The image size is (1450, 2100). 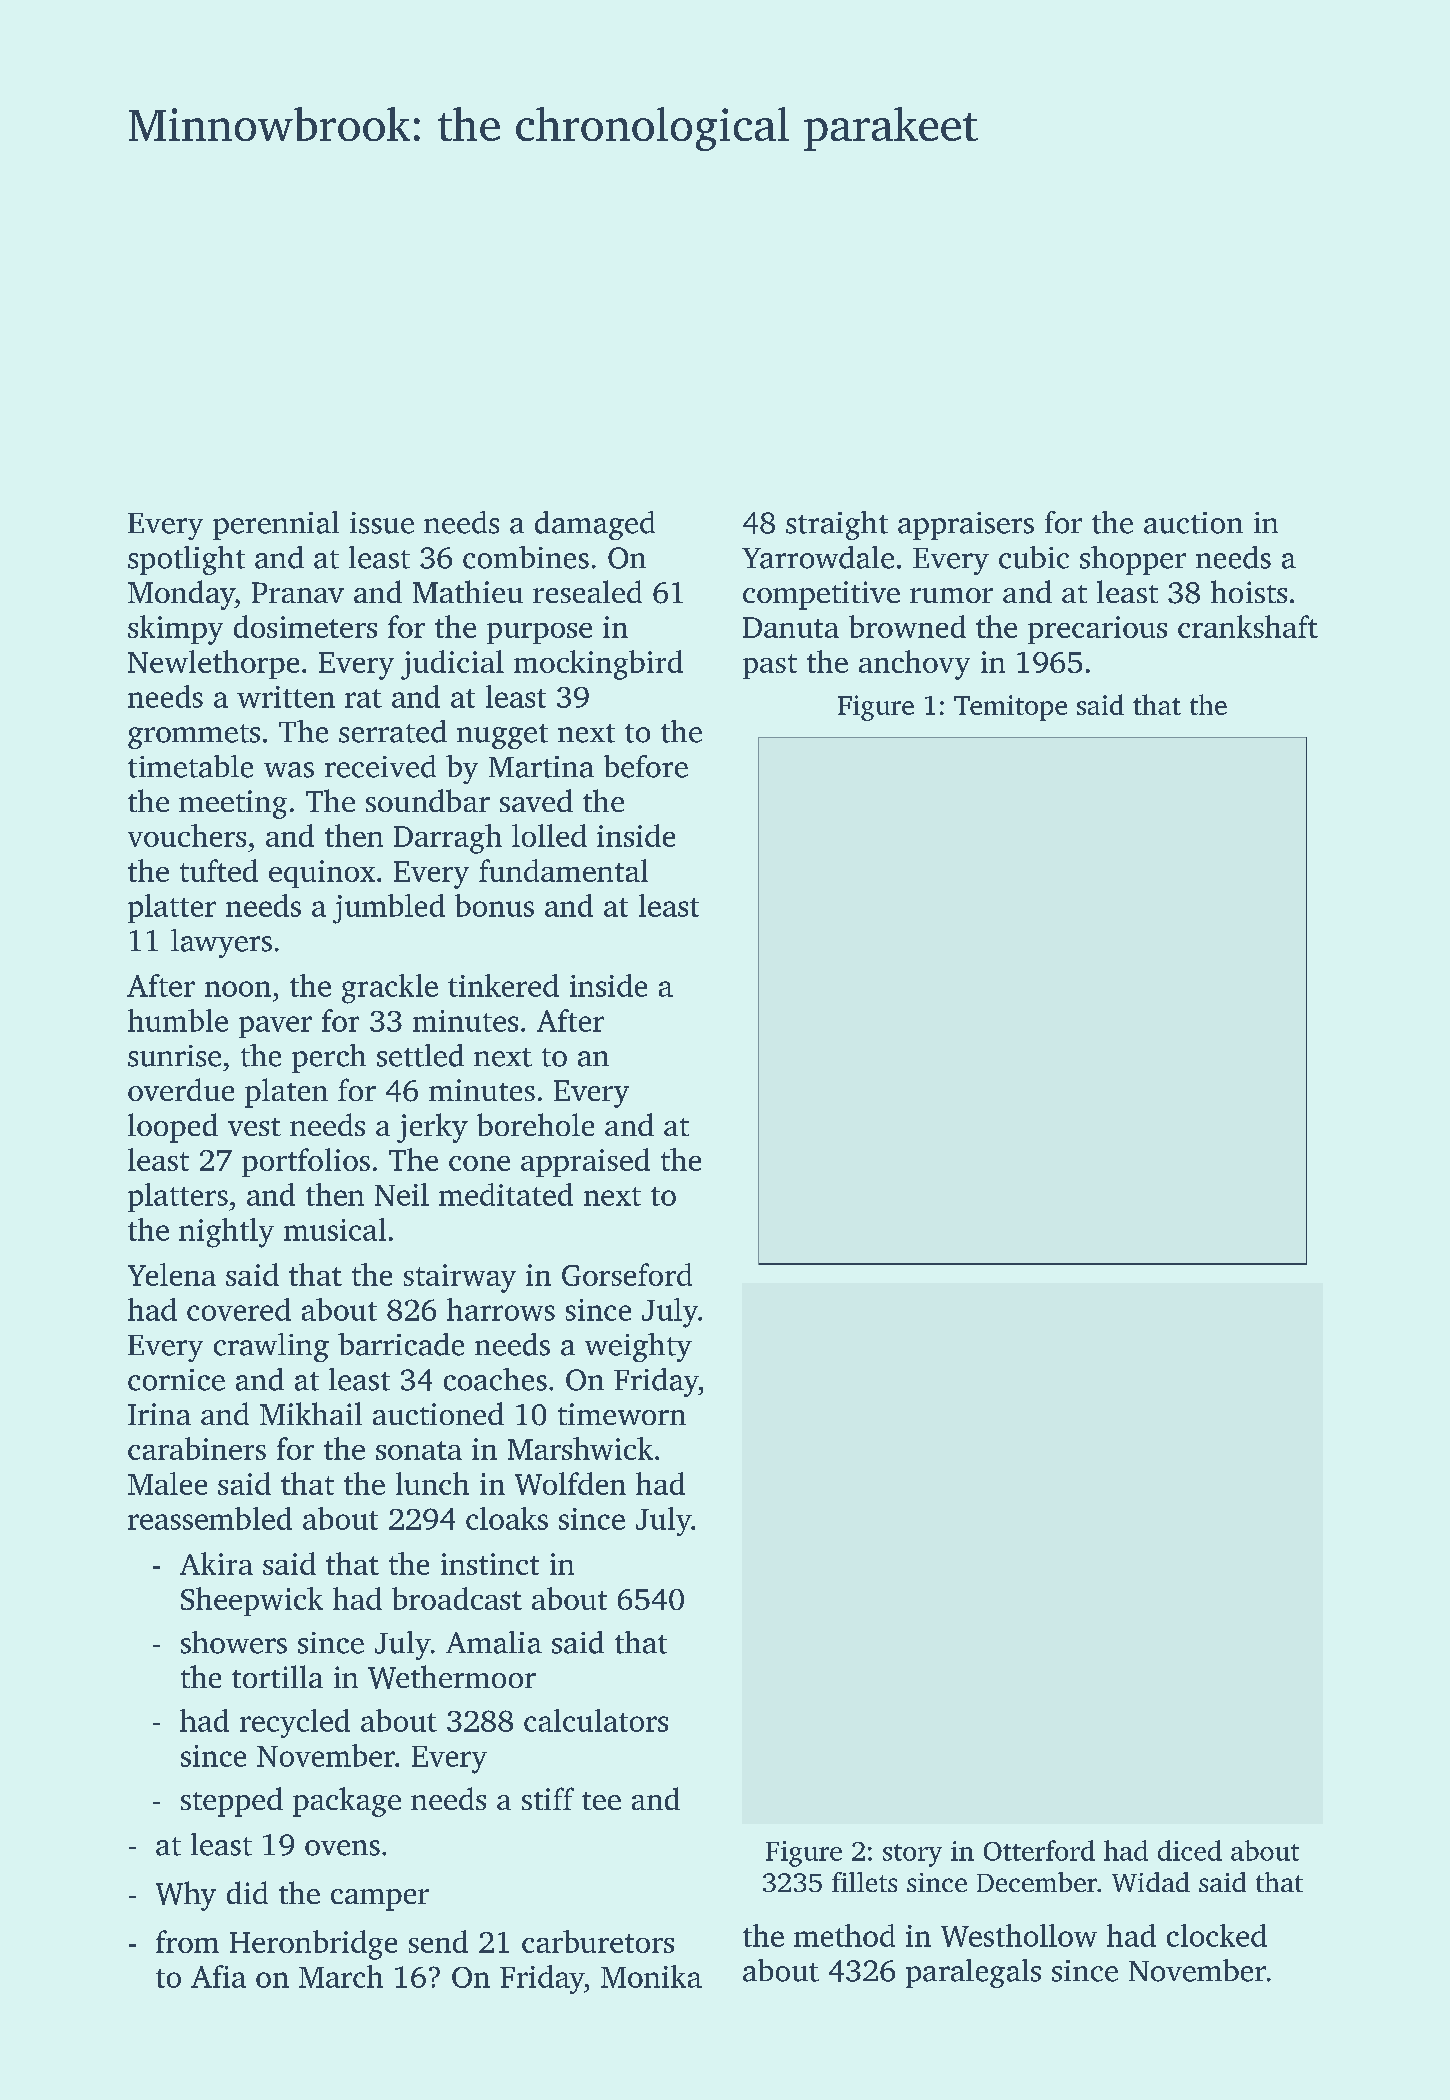 What do you see at coordinates (490, 1564) in the document?
I see `instinct` at bounding box center [490, 1564].
